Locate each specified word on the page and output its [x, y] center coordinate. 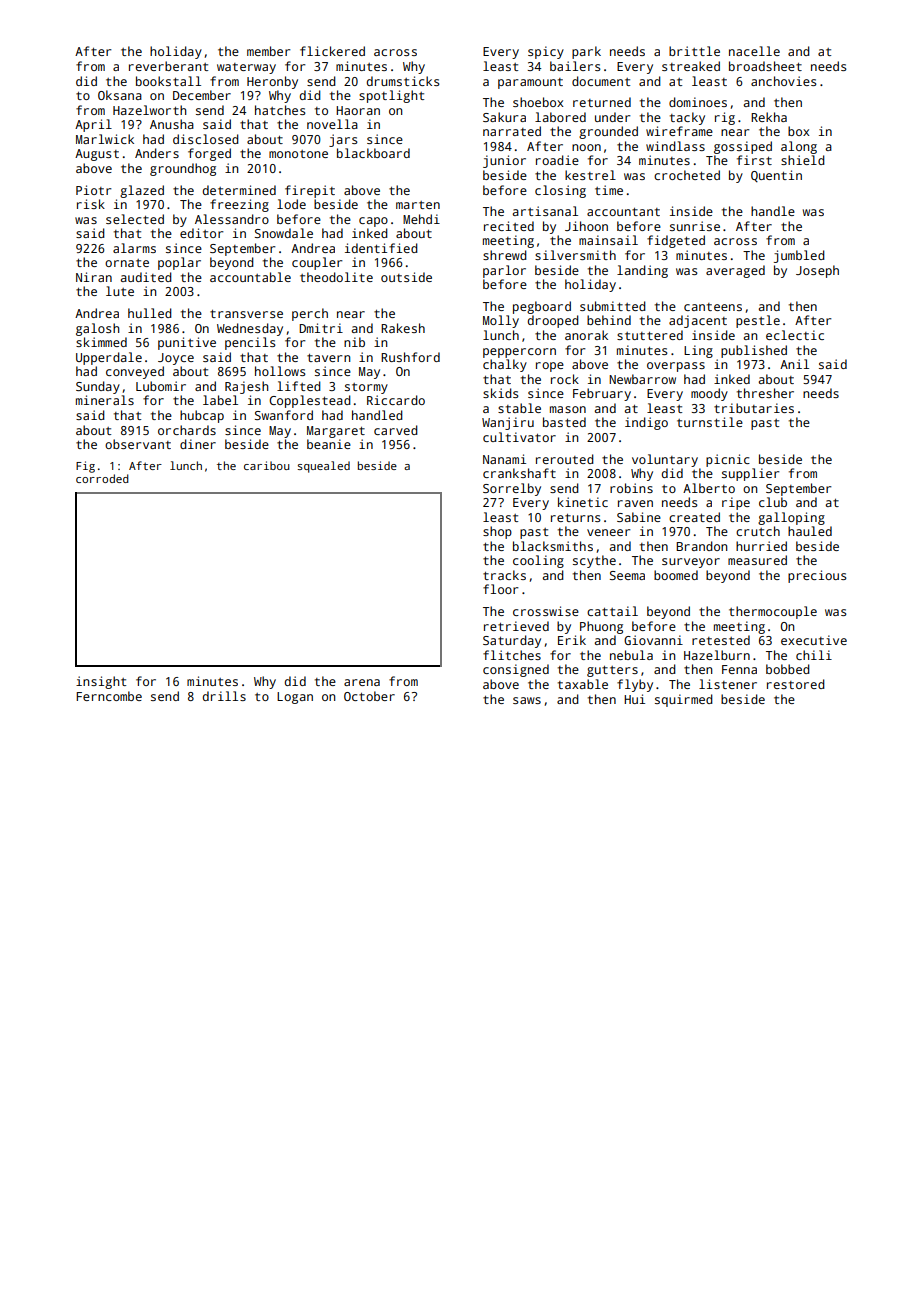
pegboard [542, 307]
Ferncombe [109, 696]
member [269, 51]
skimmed [101, 342]
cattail [612, 611]
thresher [765, 393]
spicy [546, 52]
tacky [687, 118]
